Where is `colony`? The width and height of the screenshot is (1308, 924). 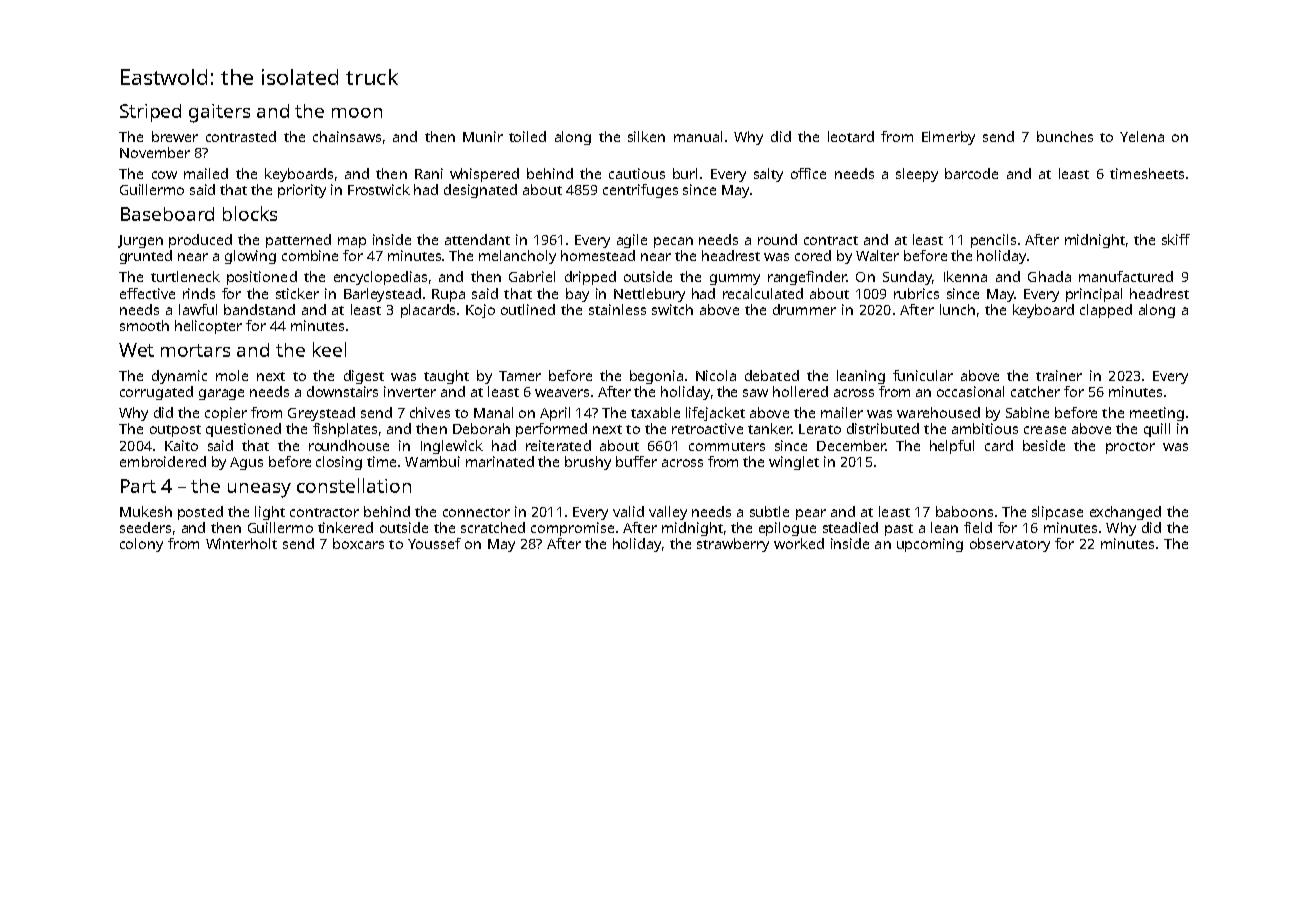
colony is located at coordinates (141, 545).
